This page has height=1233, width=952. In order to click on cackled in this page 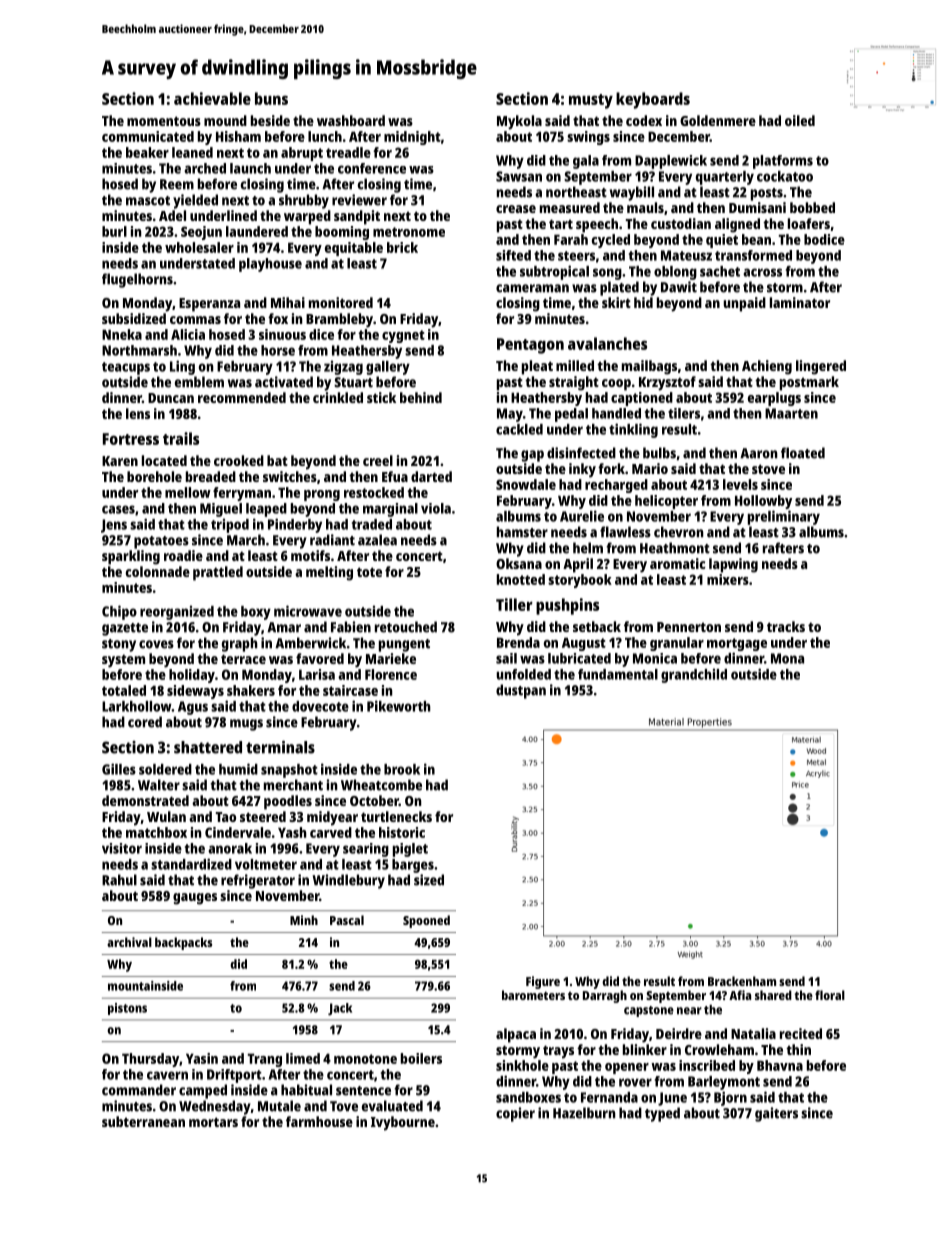, I will do `click(519, 429)`.
